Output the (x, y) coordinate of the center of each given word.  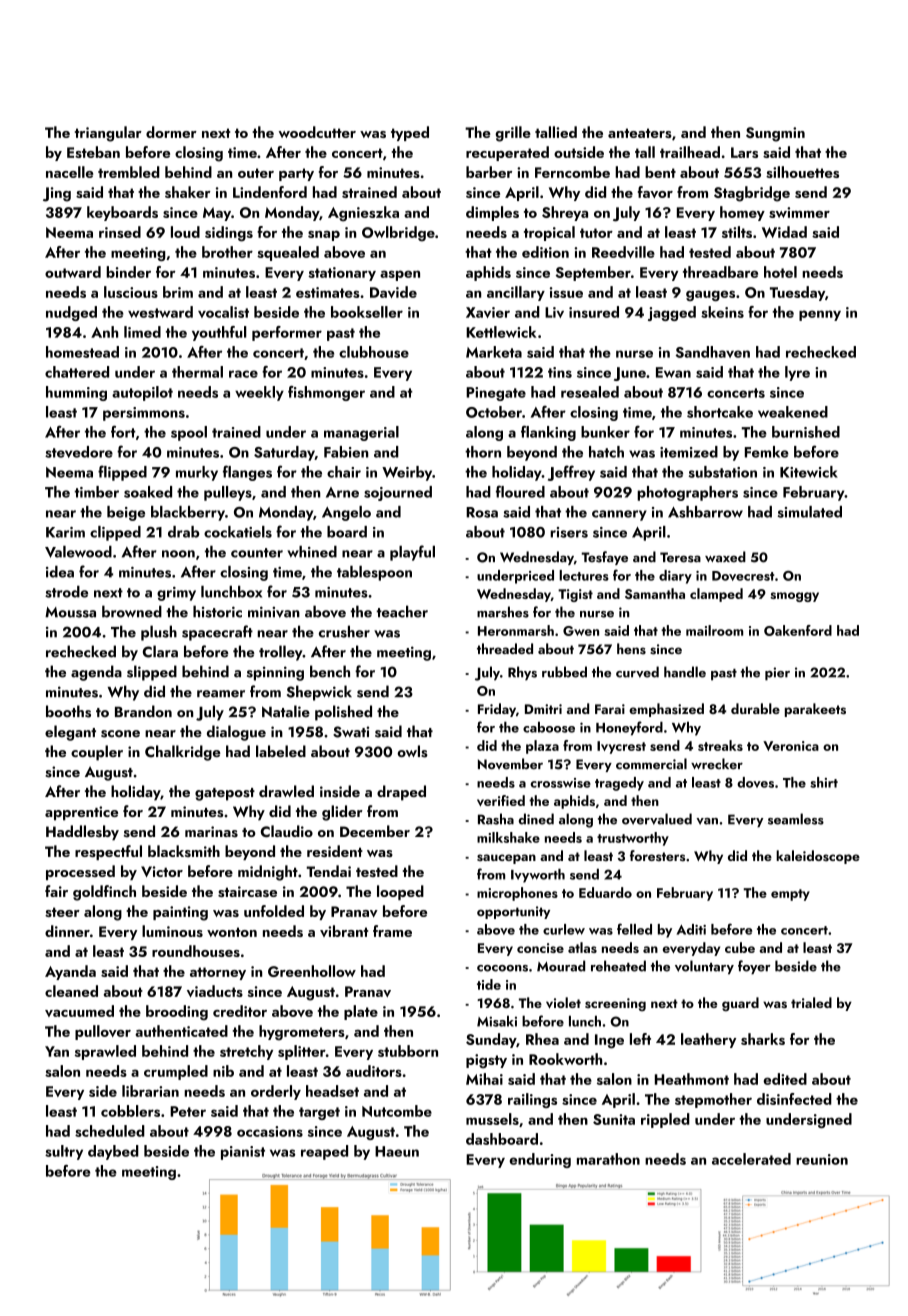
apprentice (81, 813)
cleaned (71, 991)
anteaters (640, 133)
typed (410, 133)
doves (755, 782)
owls (412, 751)
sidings (229, 234)
